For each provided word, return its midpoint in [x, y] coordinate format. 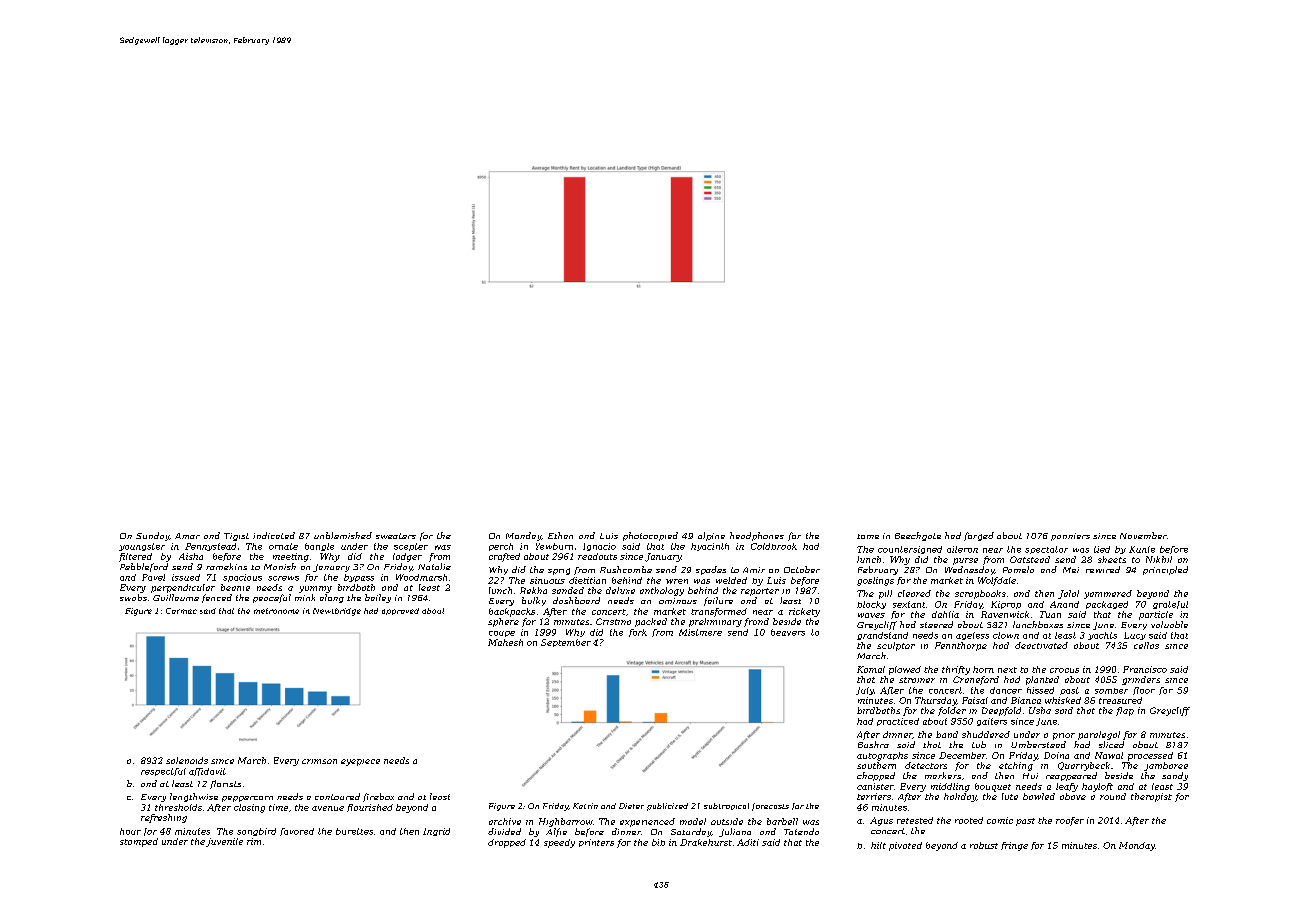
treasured [1120, 700]
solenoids [187, 760]
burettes [354, 831]
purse [965, 561]
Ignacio [599, 547]
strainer [917, 680]
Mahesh [505, 642]
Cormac [181, 611]
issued [186, 577]
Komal [871, 669]
